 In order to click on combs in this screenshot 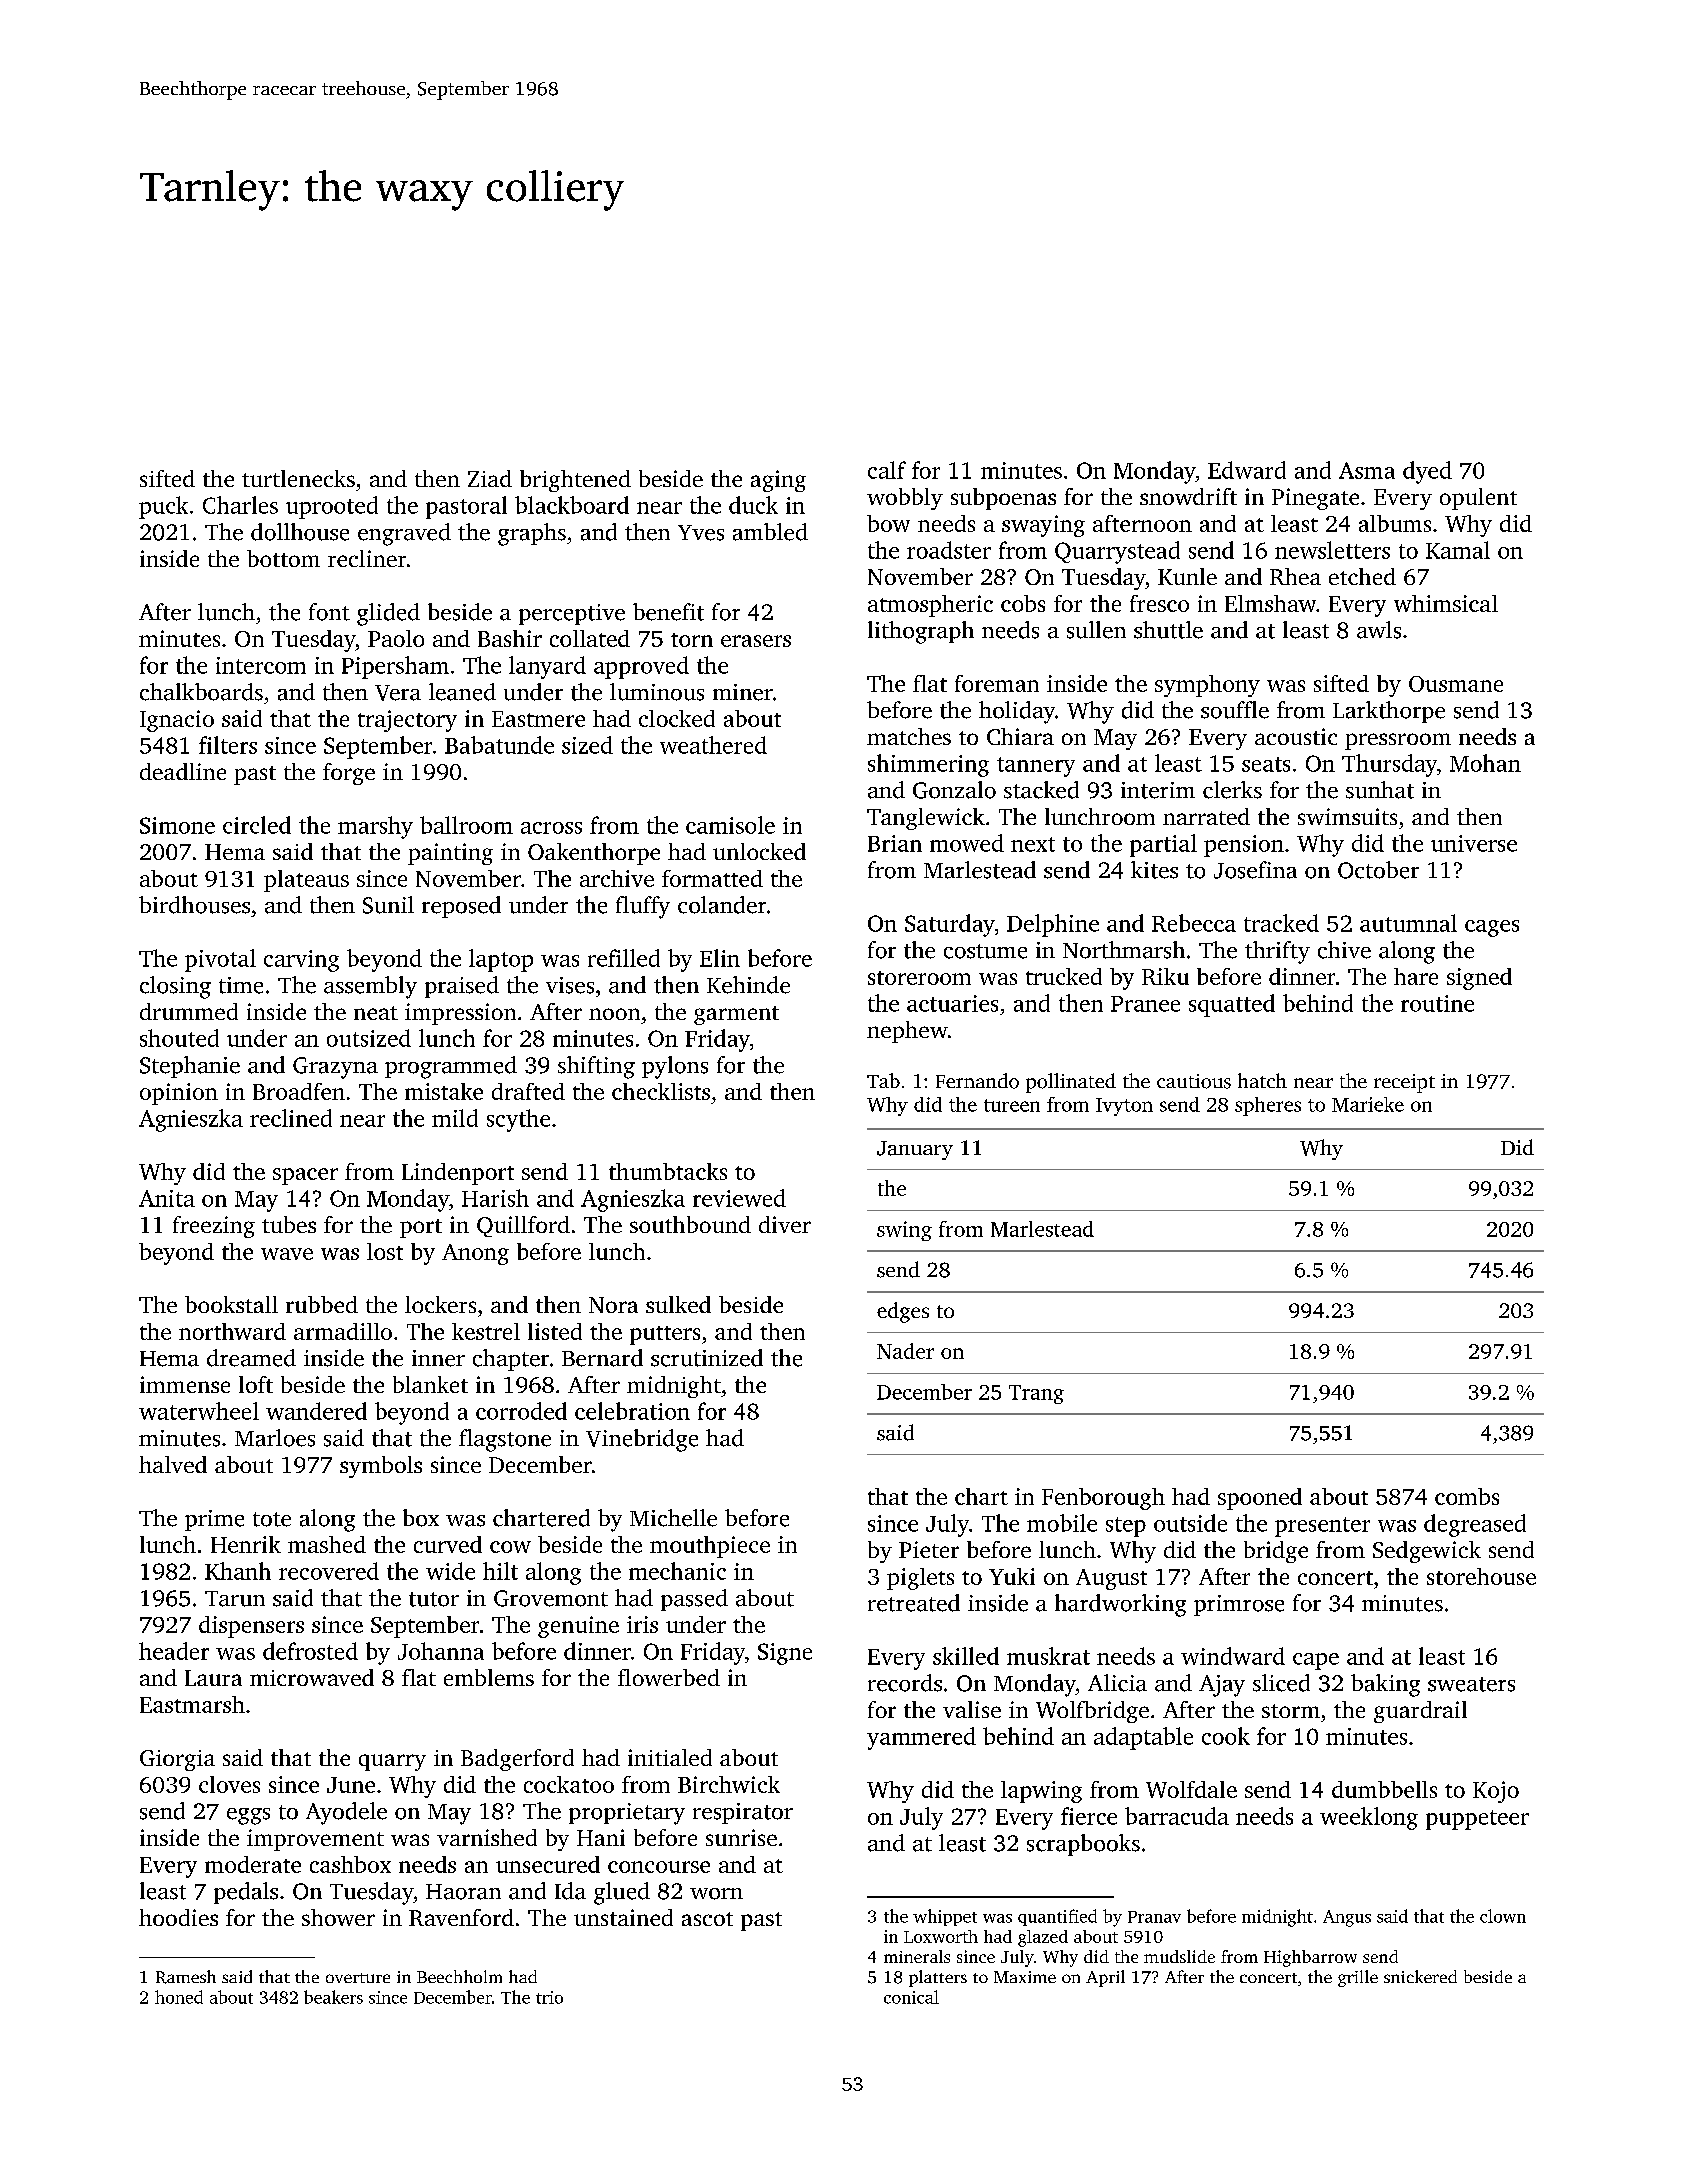, I will do `click(1467, 1496)`.
